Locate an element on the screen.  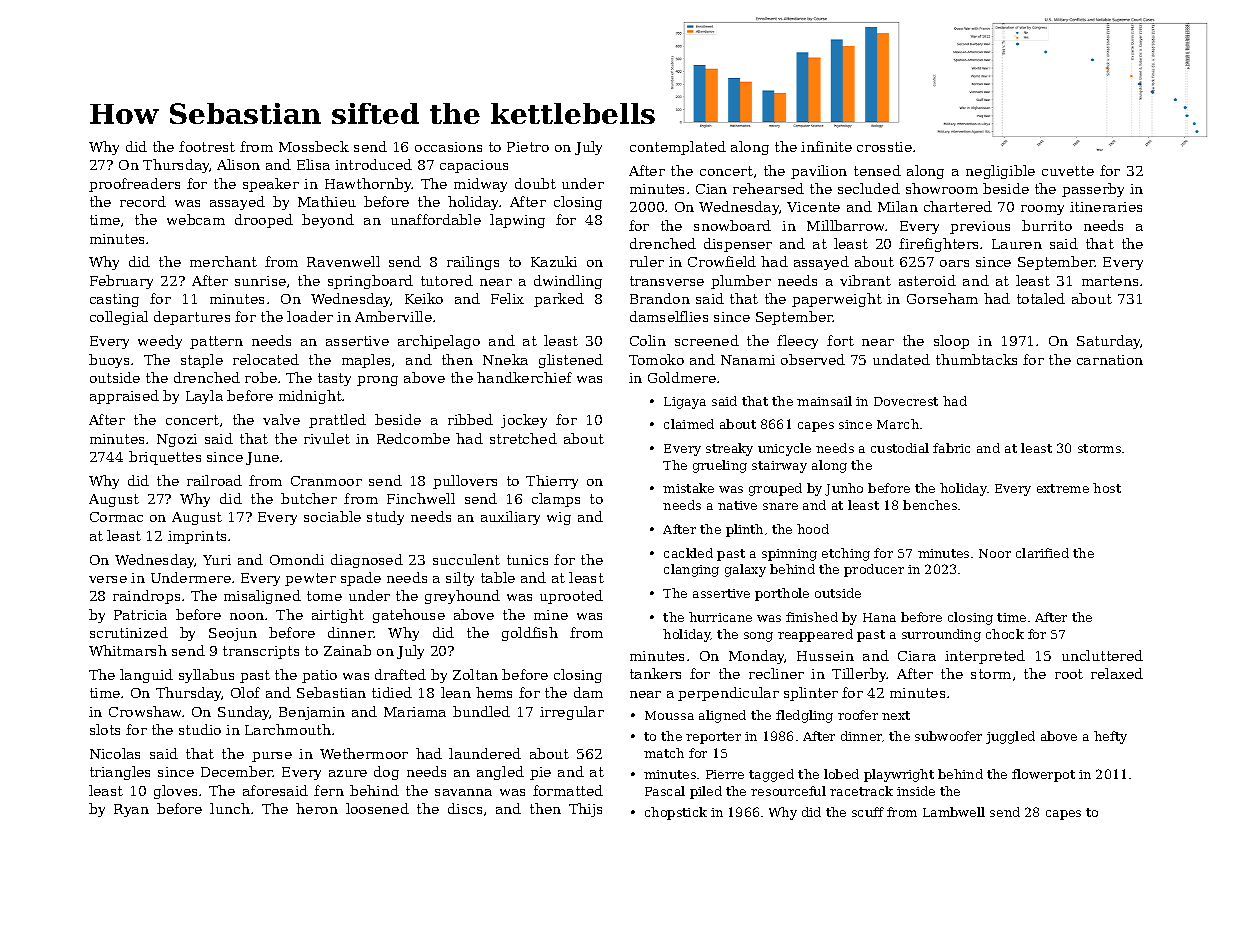
hems is located at coordinates (494, 692).
